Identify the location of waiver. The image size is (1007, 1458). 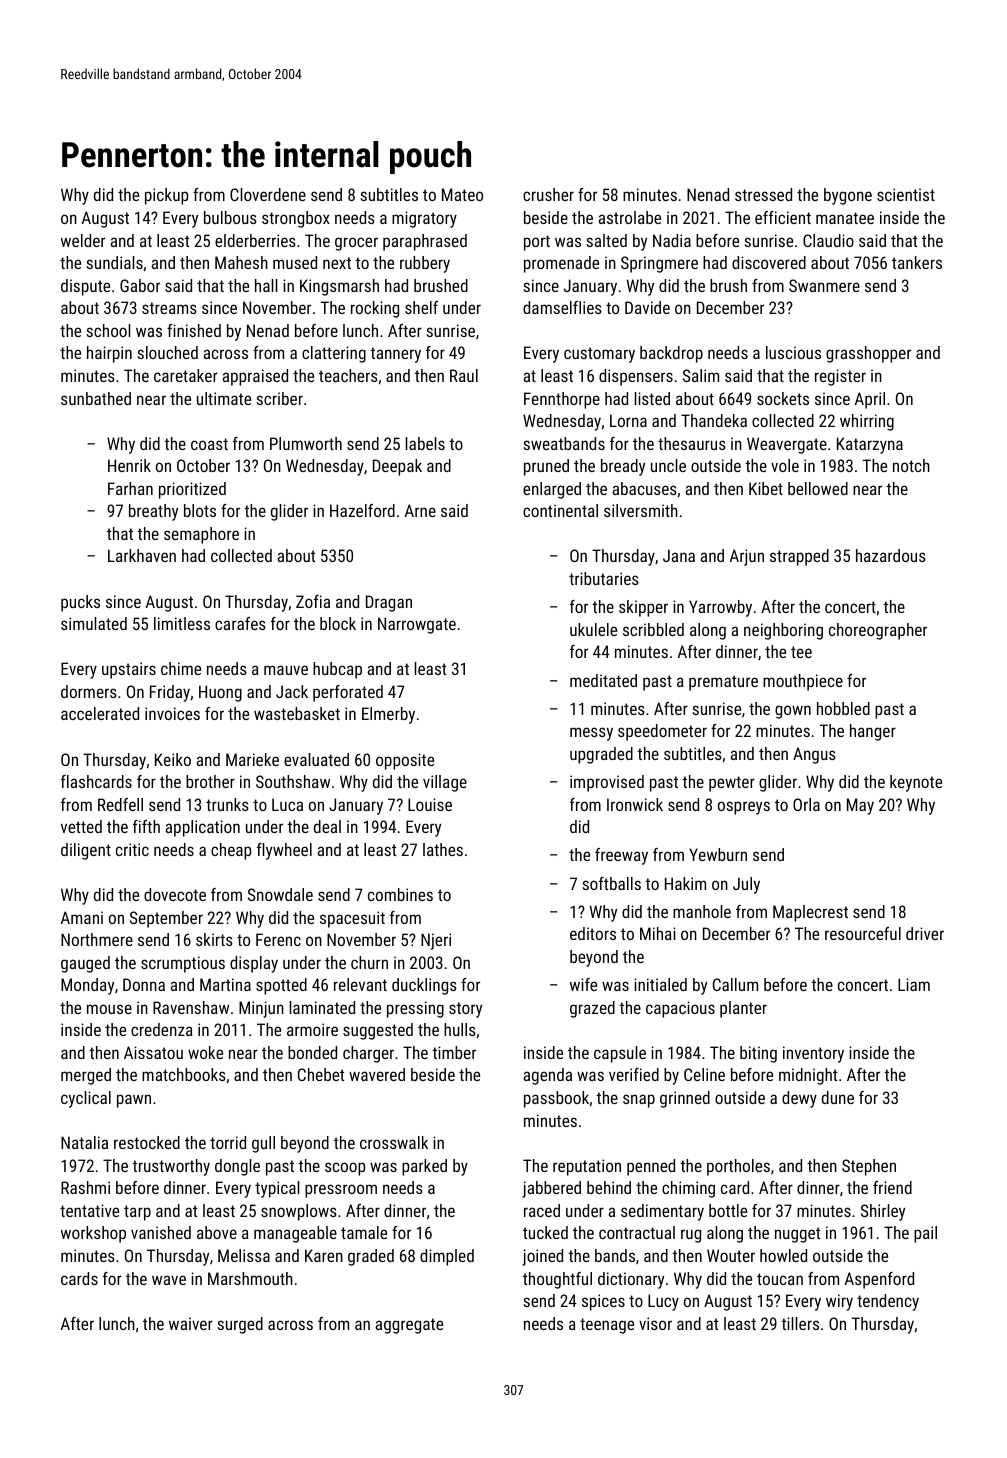
(191, 1323).
